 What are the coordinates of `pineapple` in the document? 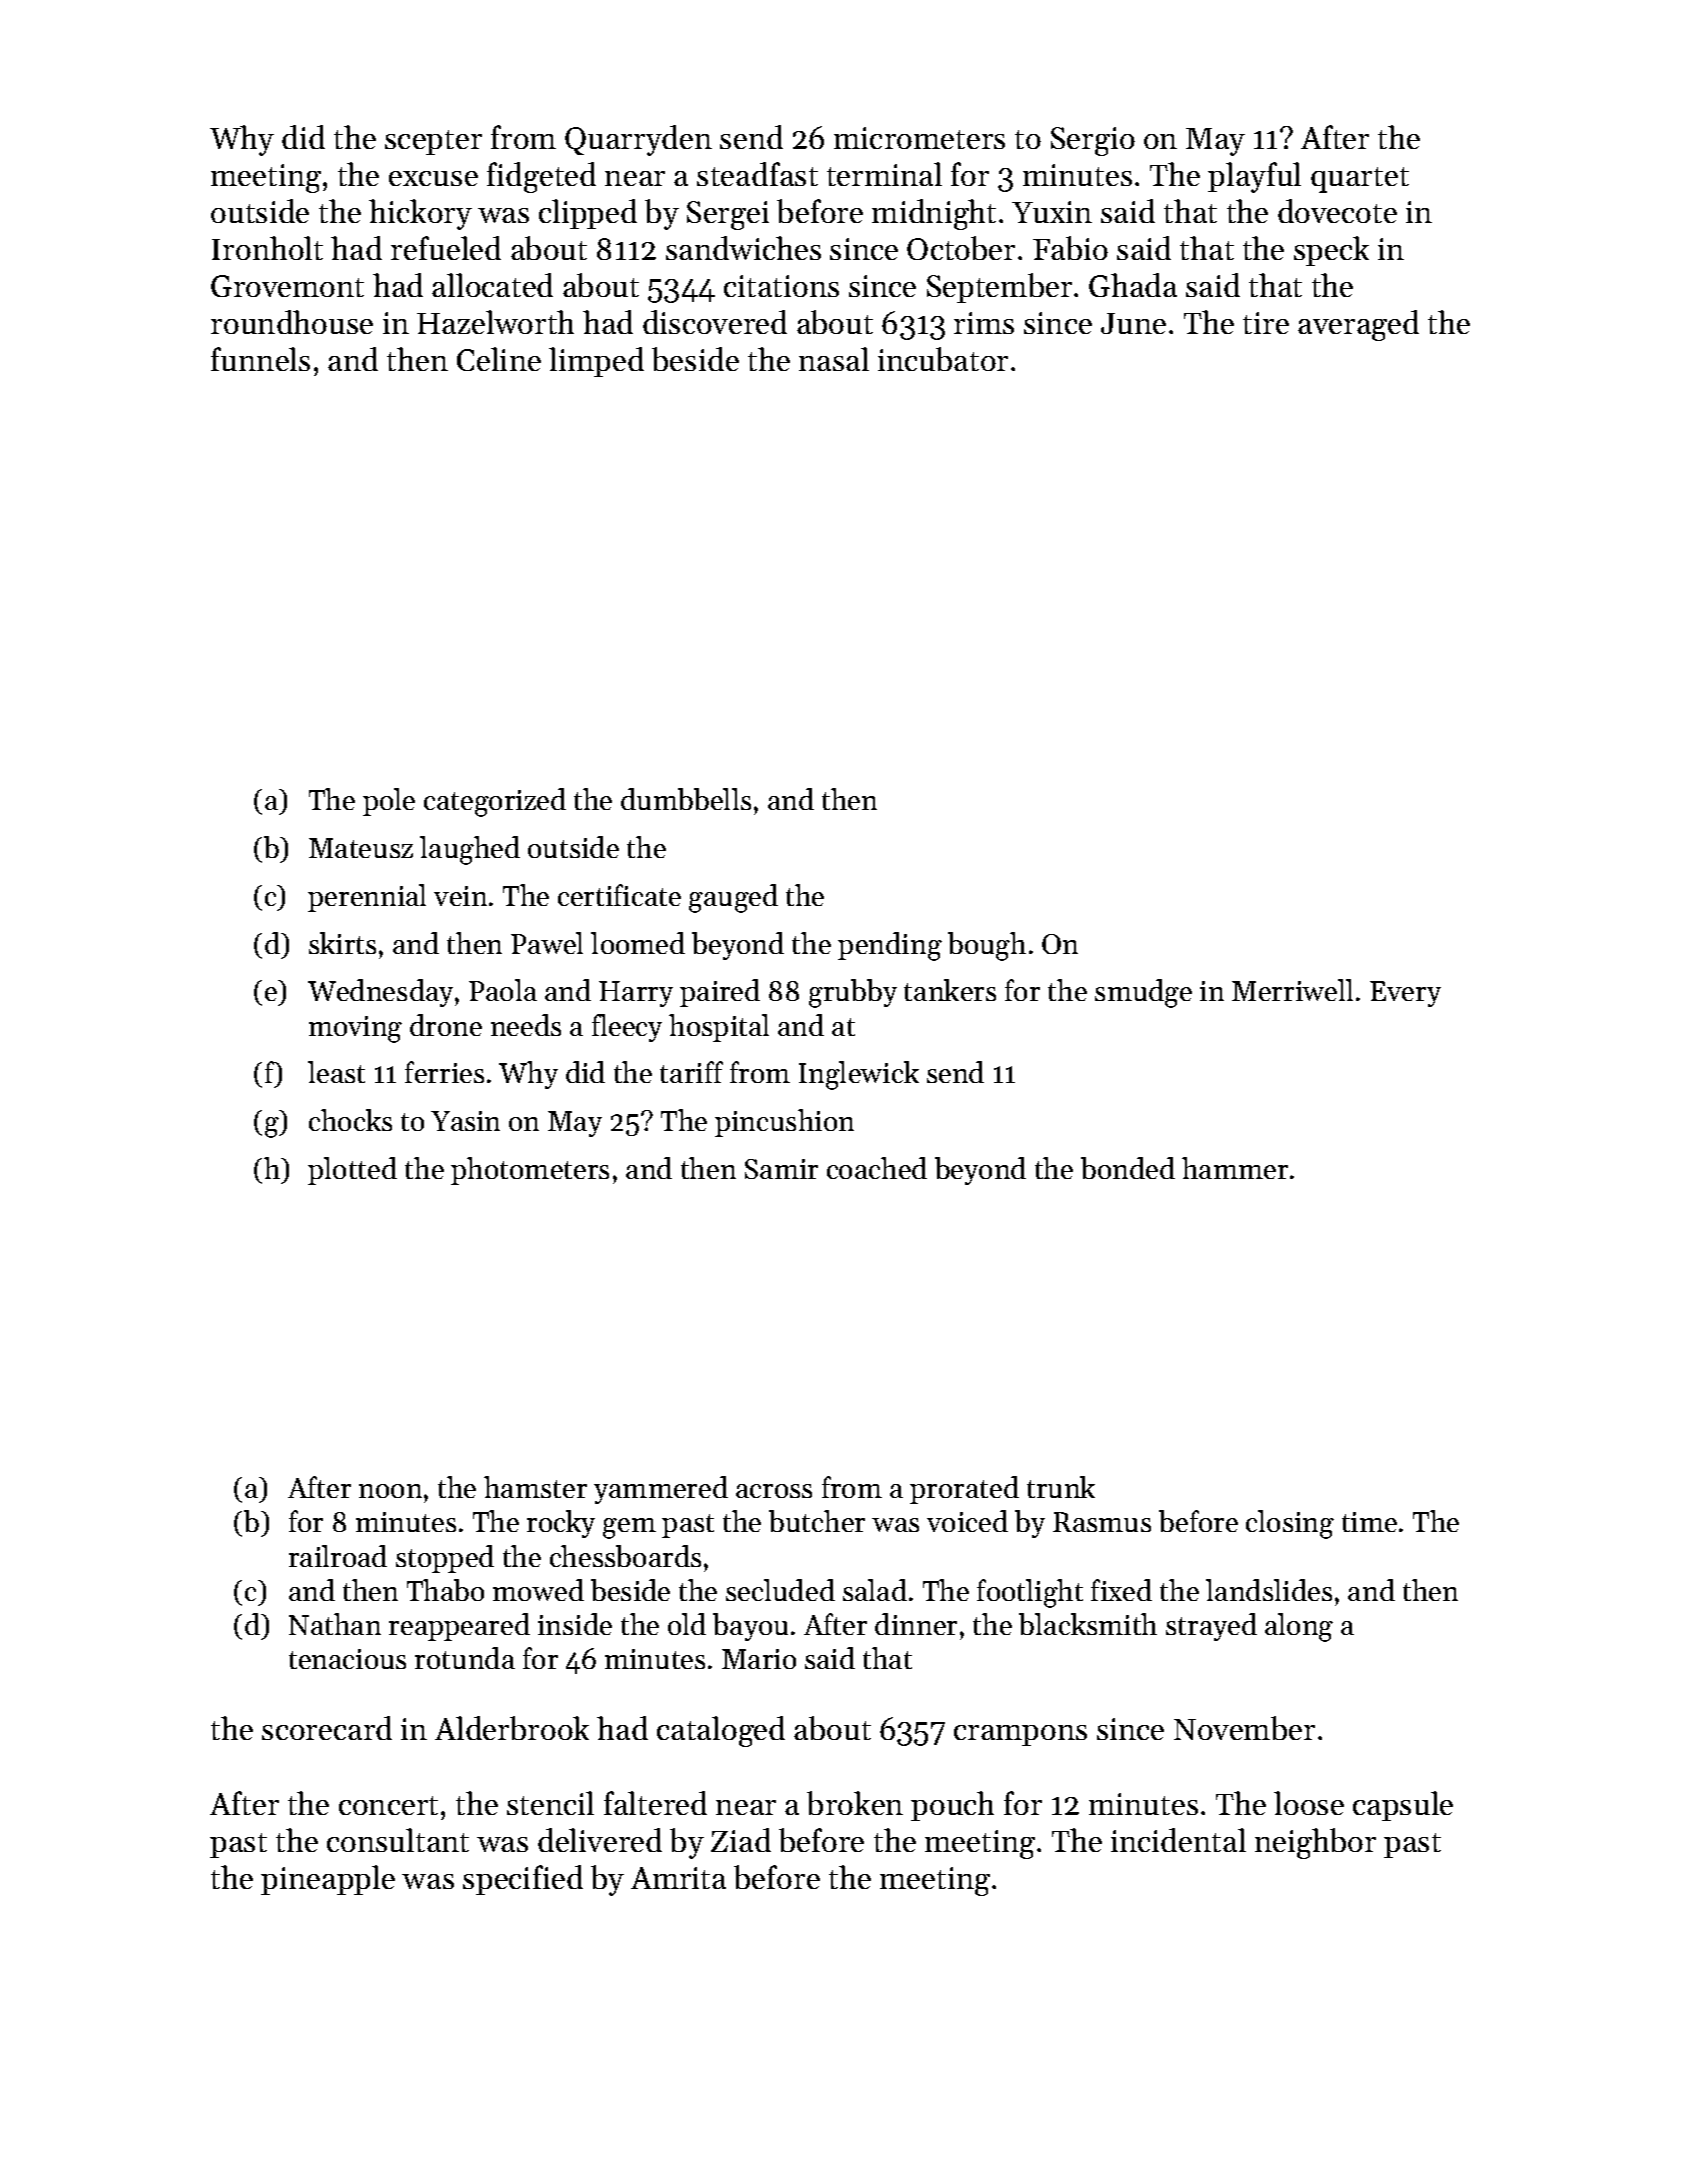 It's located at (328, 1880).
